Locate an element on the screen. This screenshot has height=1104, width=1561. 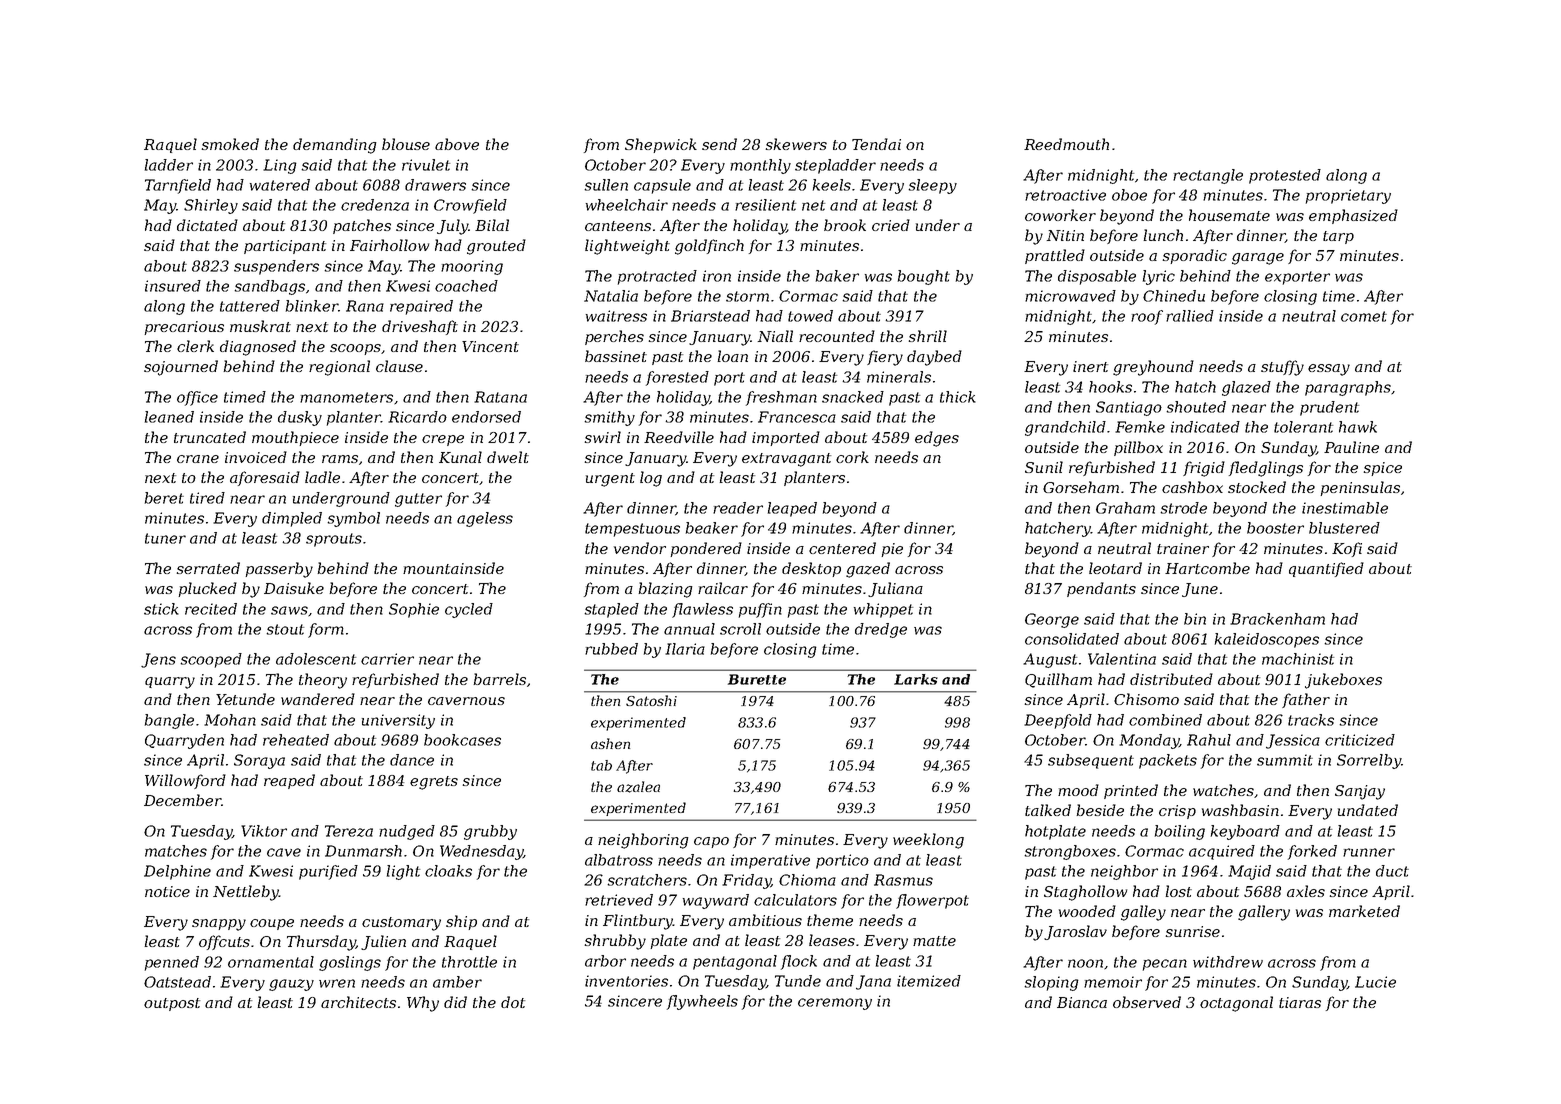
rallied is located at coordinates (1190, 316).
